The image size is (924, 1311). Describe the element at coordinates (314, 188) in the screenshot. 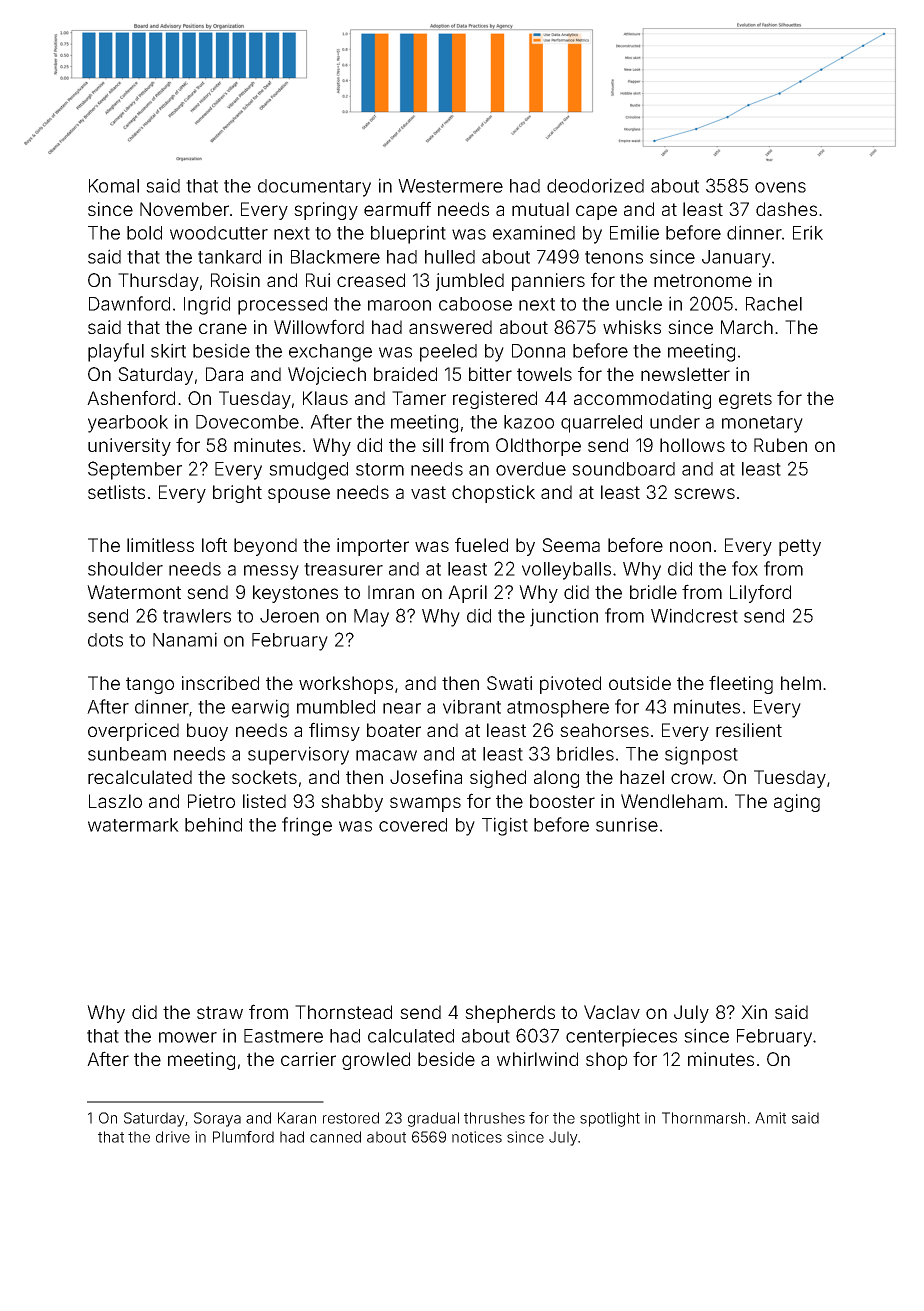

I see `documentary` at that location.
